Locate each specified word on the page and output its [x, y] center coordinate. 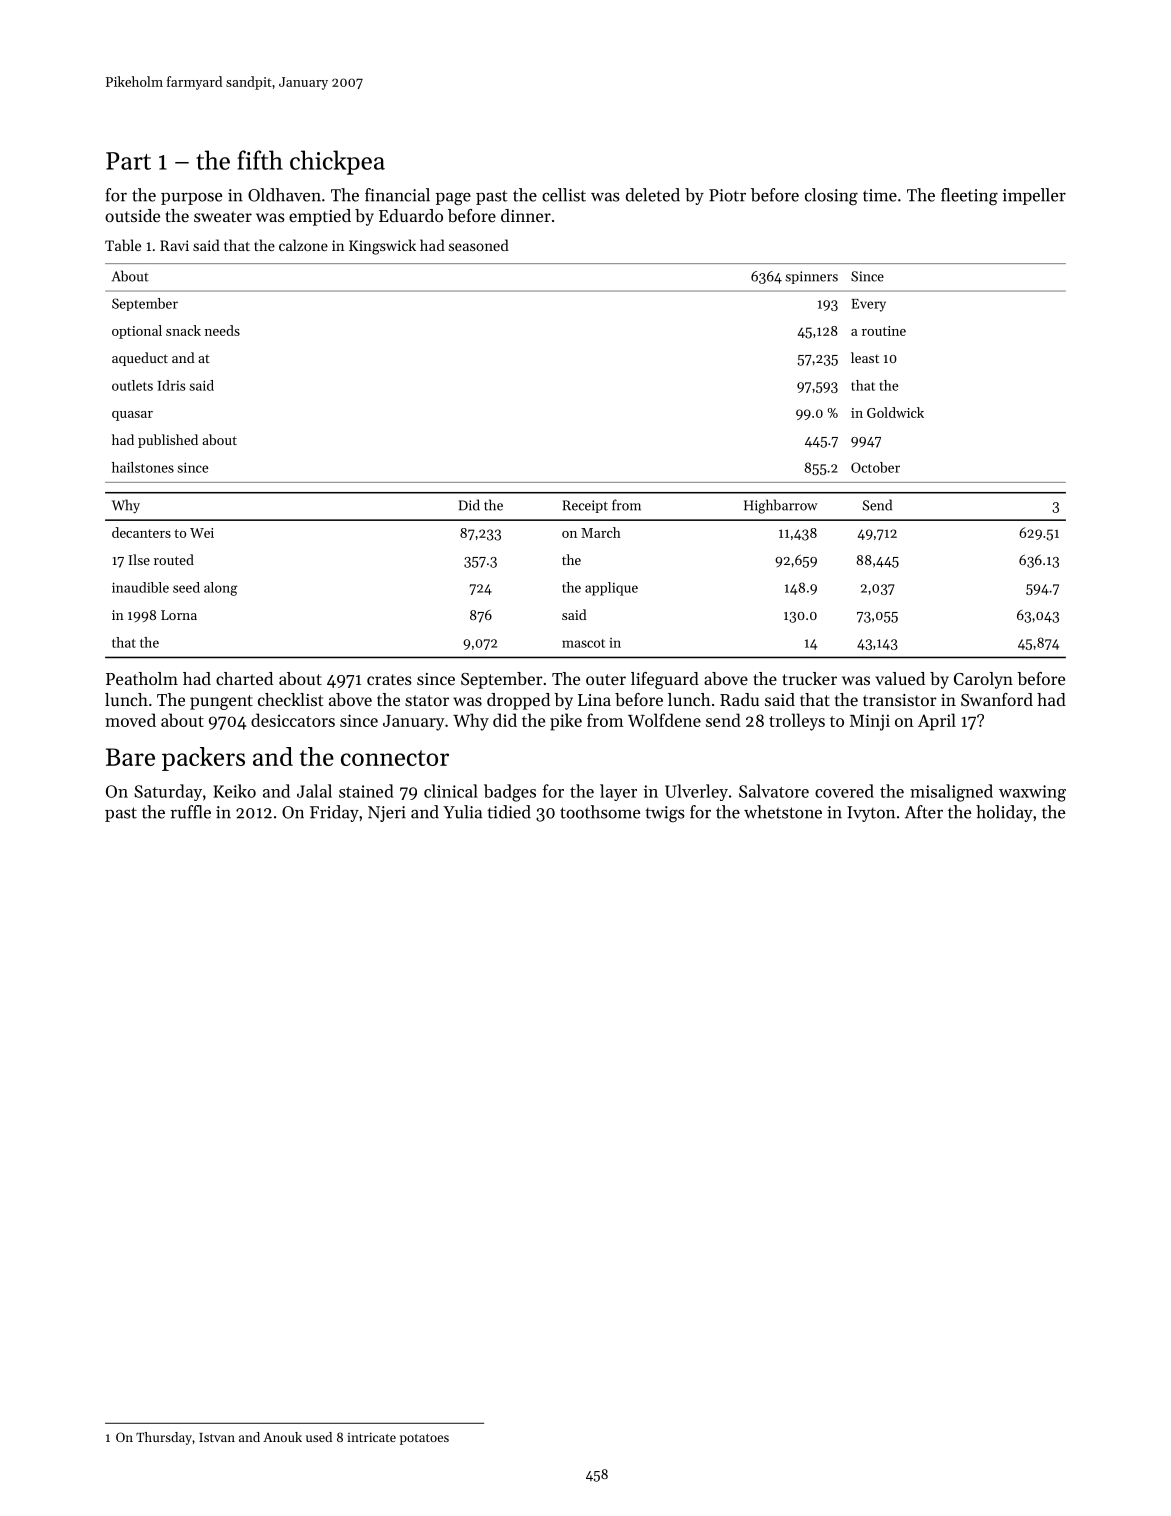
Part [128, 161]
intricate [371, 1437]
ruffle [190, 812]
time [880, 195]
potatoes [424, 1439]
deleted [653, 195]
